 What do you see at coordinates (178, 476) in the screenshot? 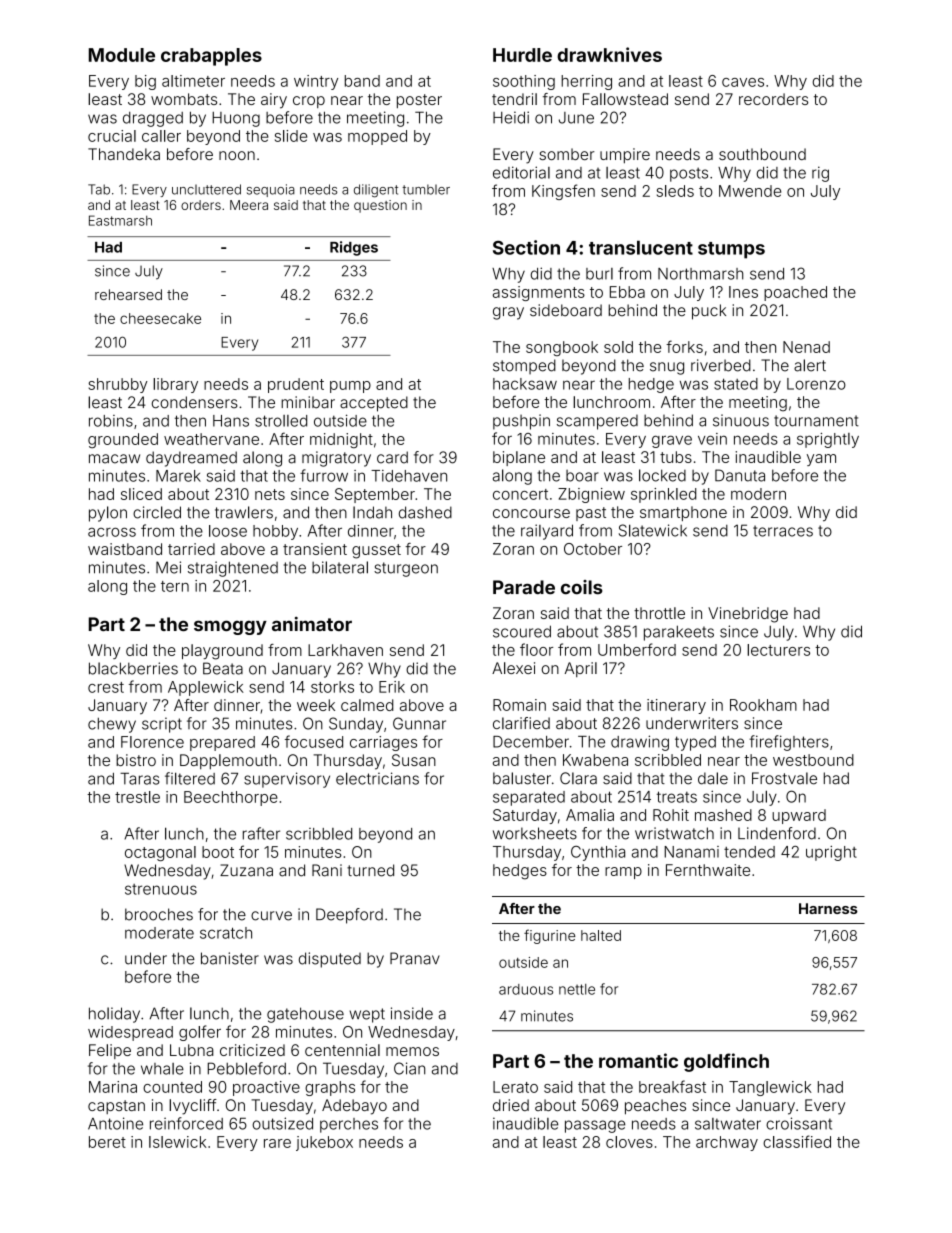
I see `Marek` at bounding box center [178, 476].
